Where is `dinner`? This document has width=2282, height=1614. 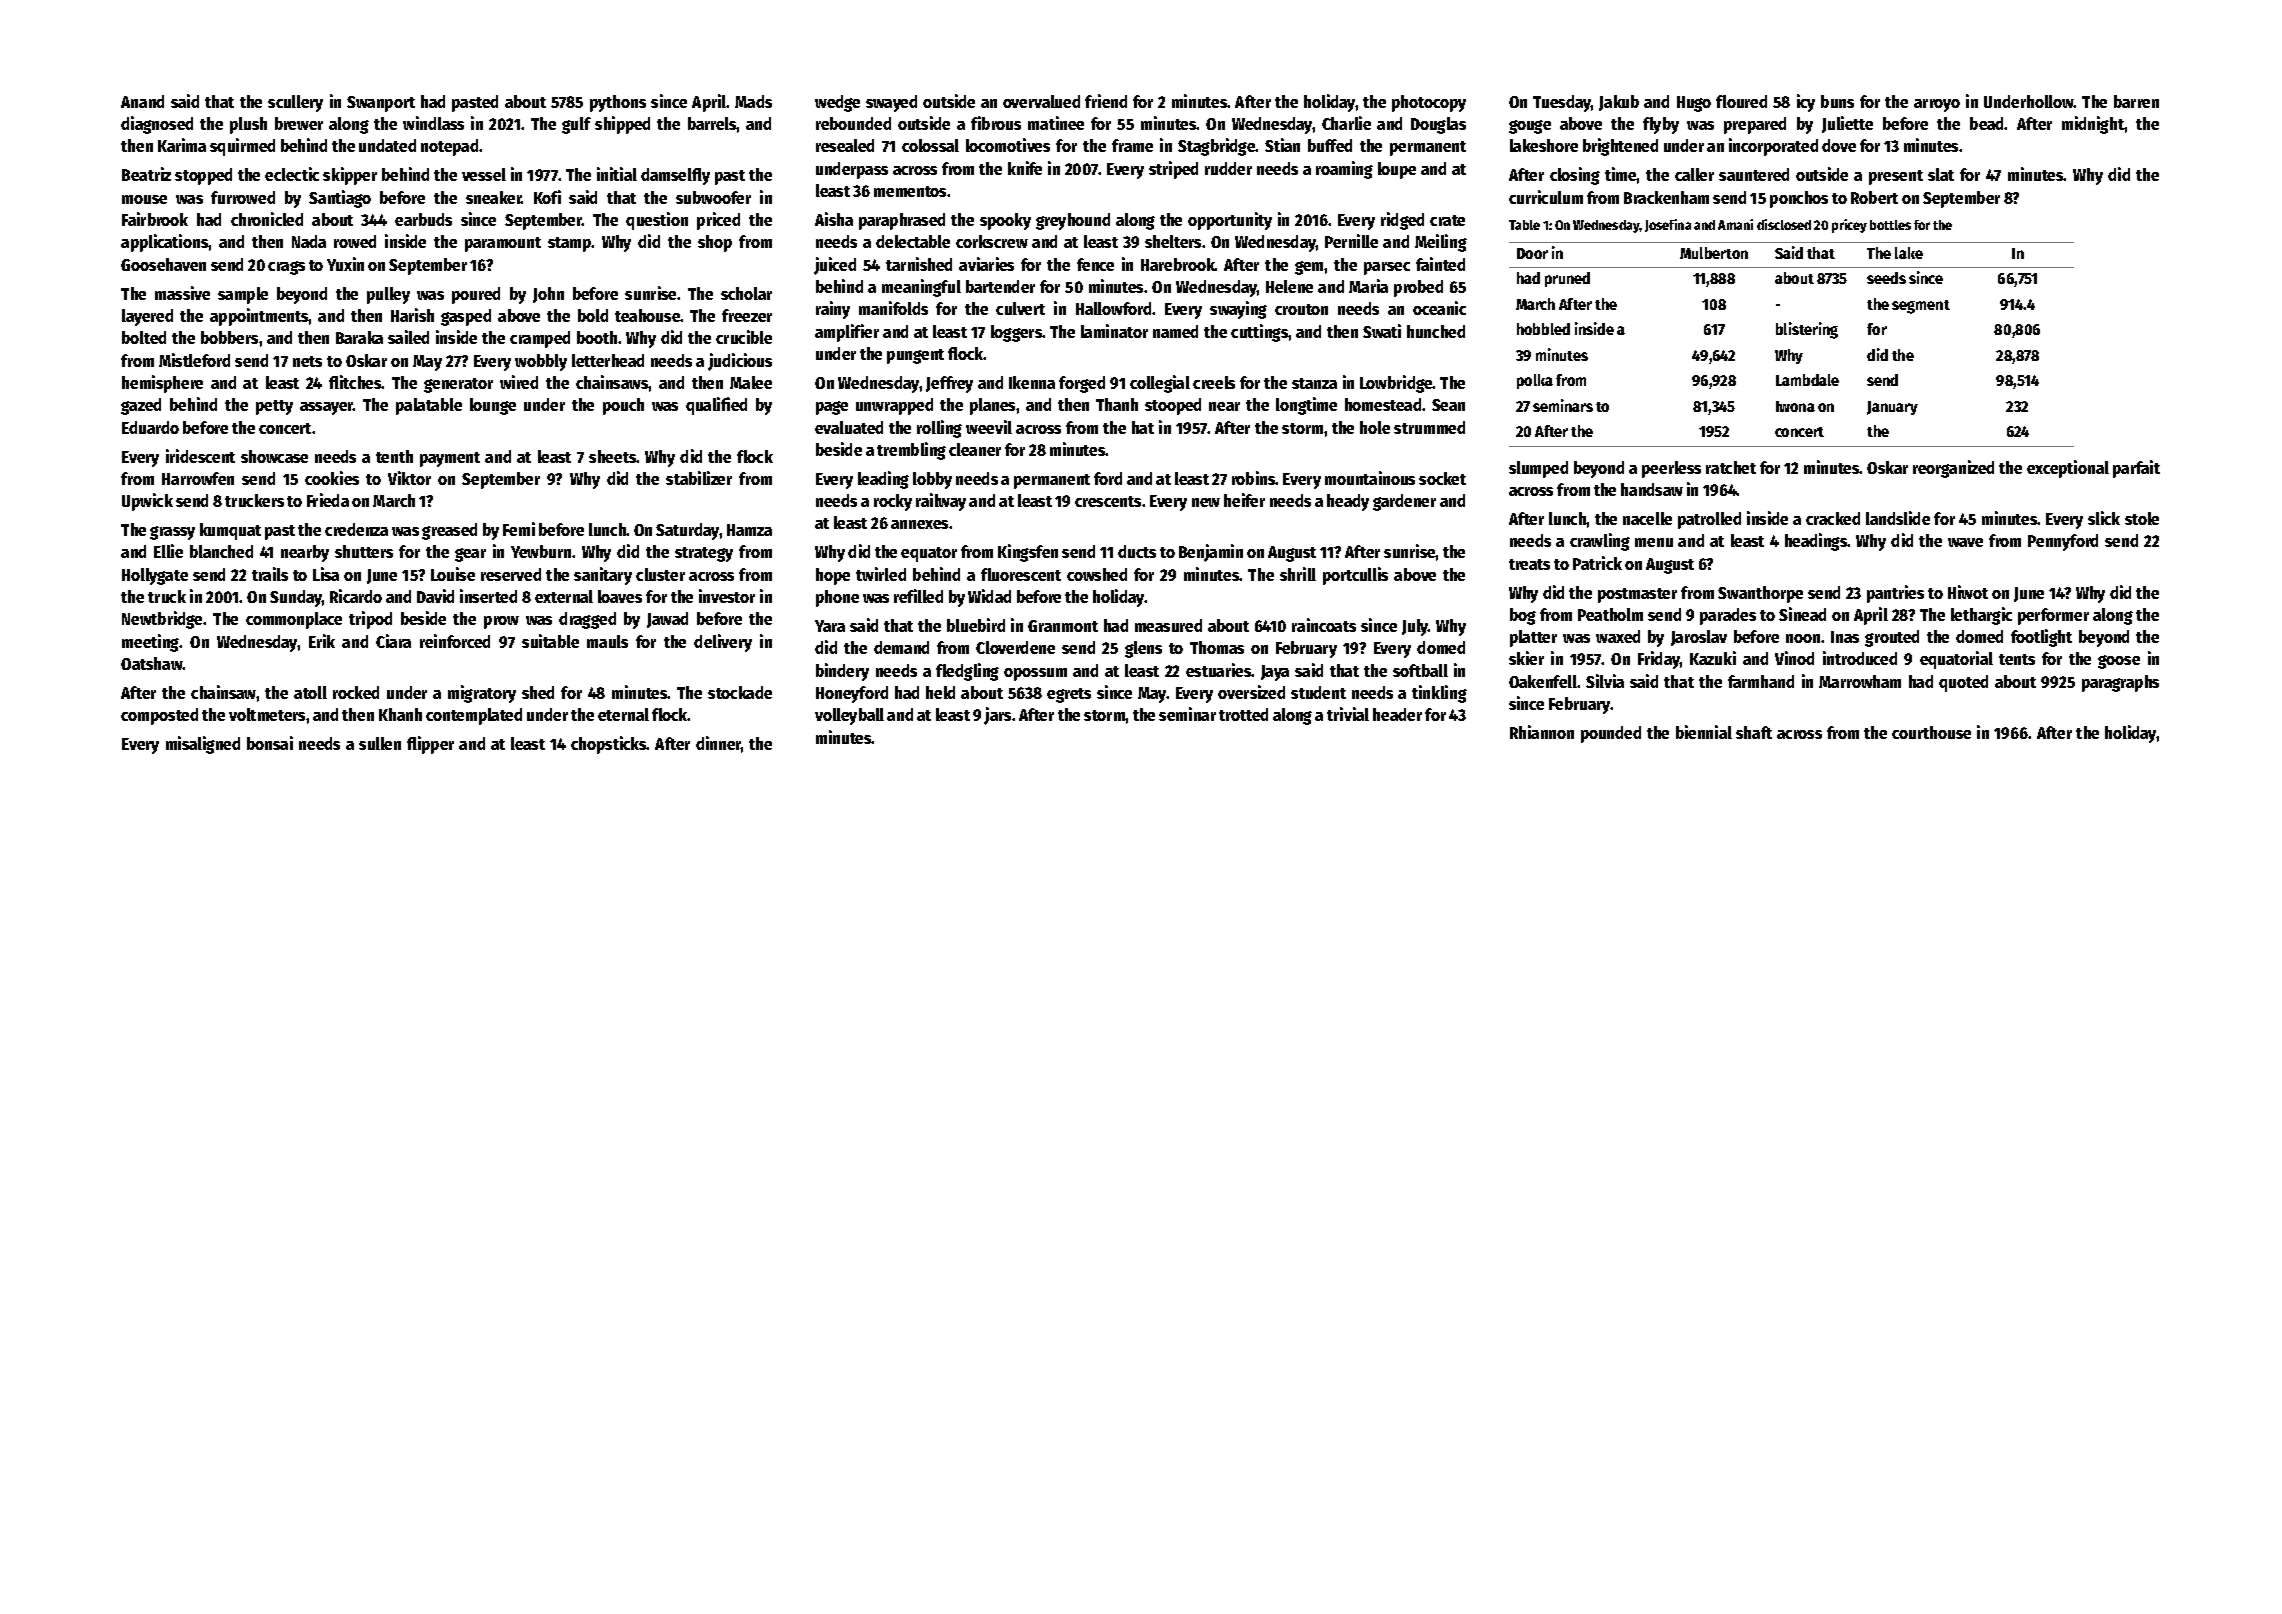 dinner is located at coordinates (719, 744).
